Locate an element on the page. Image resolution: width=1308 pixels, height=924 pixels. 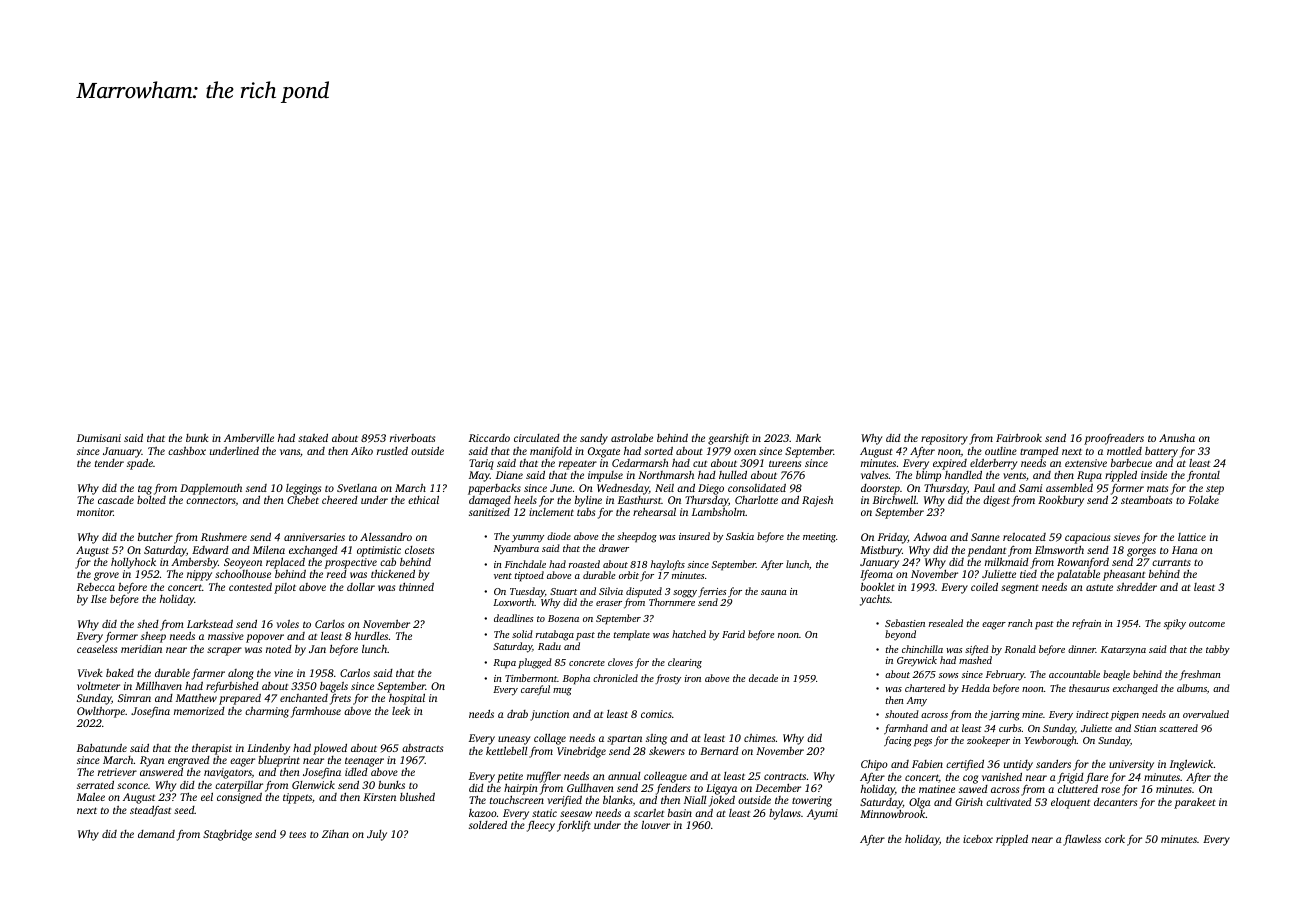
cloves is located at coordinates (620, 662).
